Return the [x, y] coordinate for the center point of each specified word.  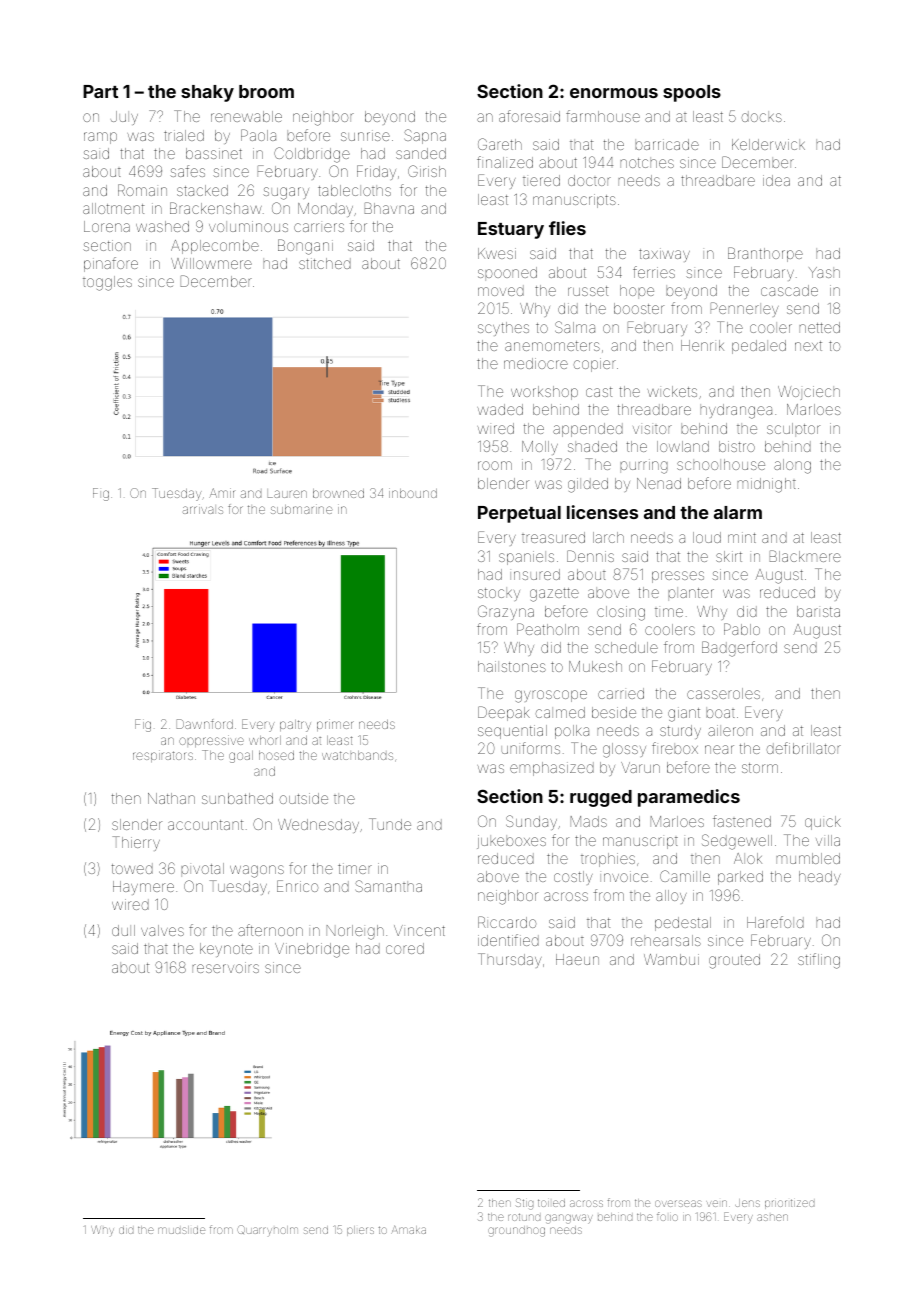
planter [691, 594]
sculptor [793, 430]
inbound [413, 493]
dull [123, 930]
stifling [819, 961]
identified [508, 940]
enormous [614, 93]
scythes [503, 329]
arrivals [203, 509]
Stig [524, 1204]
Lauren [287, 494]
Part [100, 91]
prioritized [789, 1204]
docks [761, 116]
